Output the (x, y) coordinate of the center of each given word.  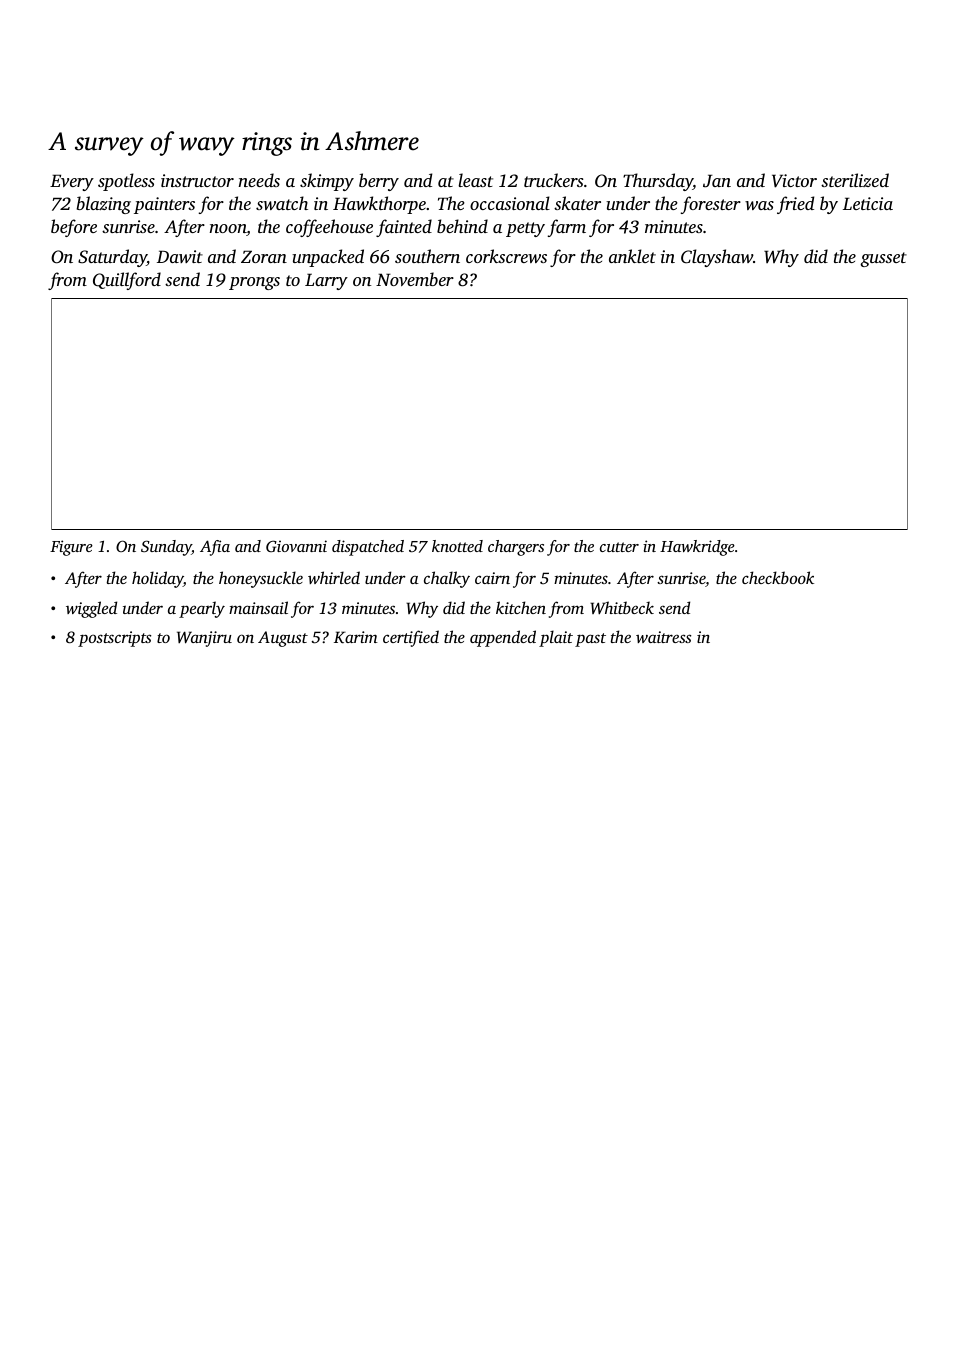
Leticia (868, 203)
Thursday (658, 182)
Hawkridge (697, 548)
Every (72, 182)
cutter (619, 547)
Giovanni (296, 546)
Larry (326, 281)
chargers (516, 548)
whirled (334, 577)
